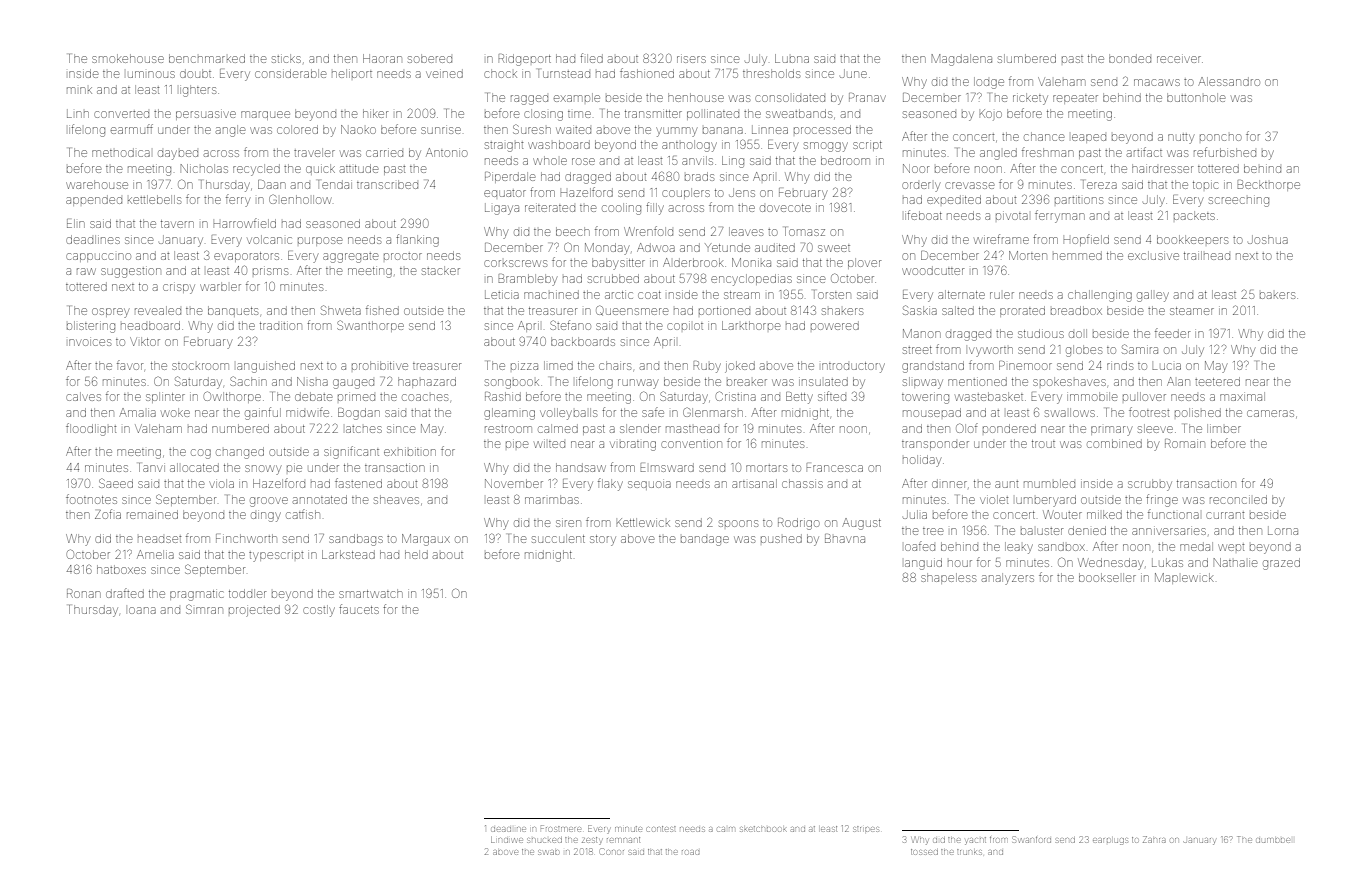 The width and height of the screenshot is (1372, 887). Describe the element at coordinates (207, 58) in the screenshot. I see `benchmarked` at that location.
